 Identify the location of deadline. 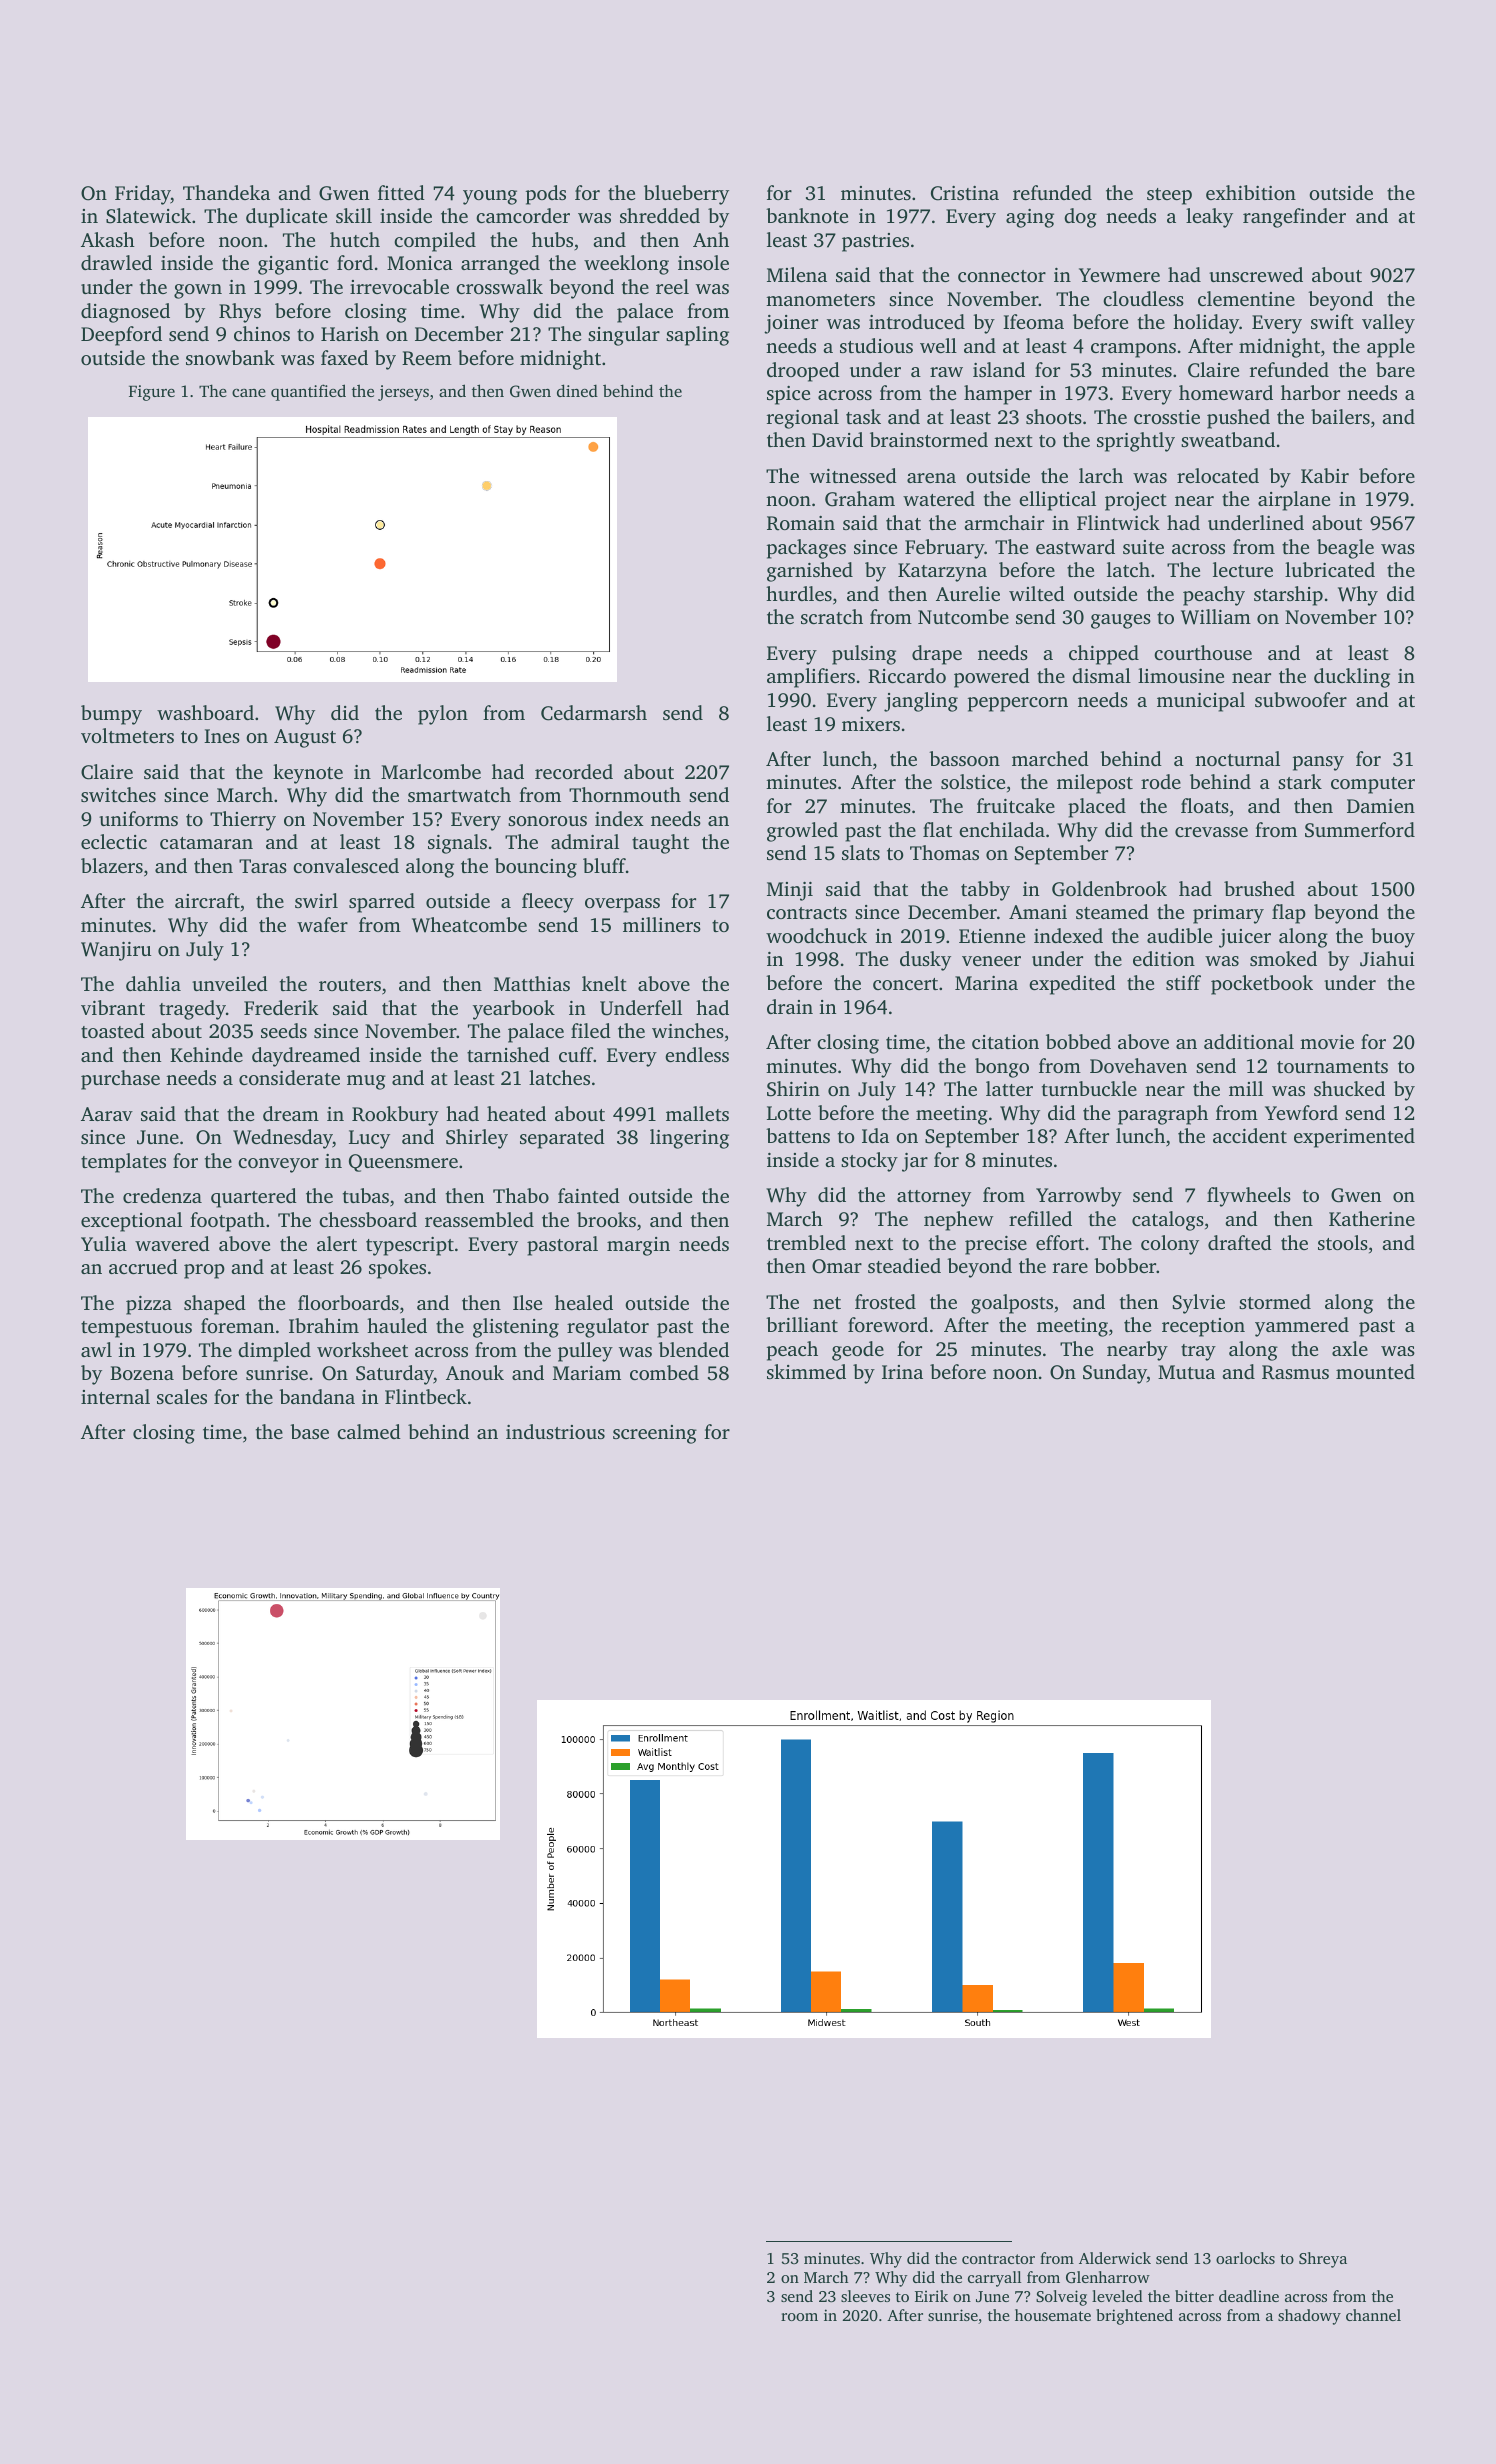
(1249, 2296).
